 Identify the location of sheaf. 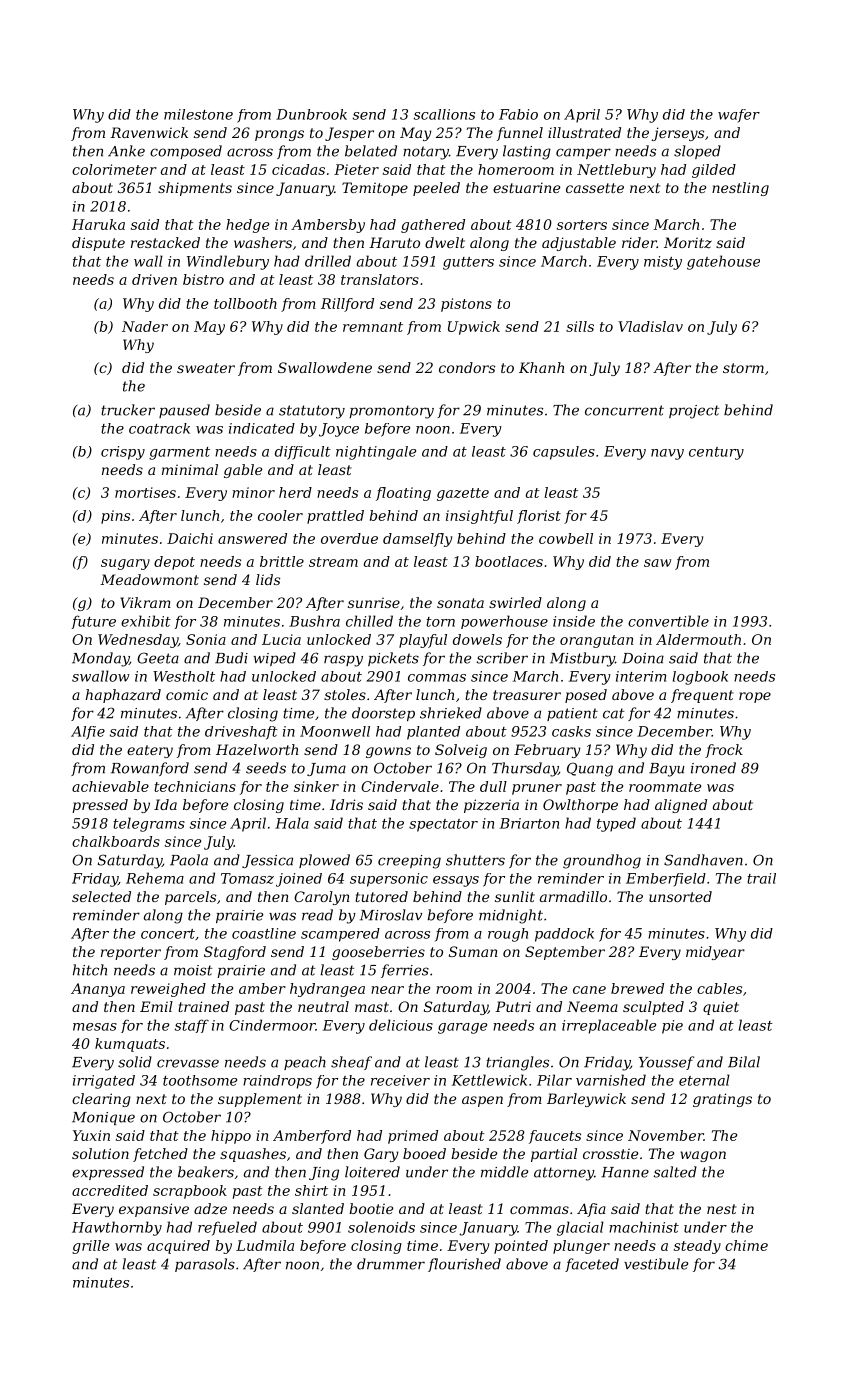
(351, 1063).
